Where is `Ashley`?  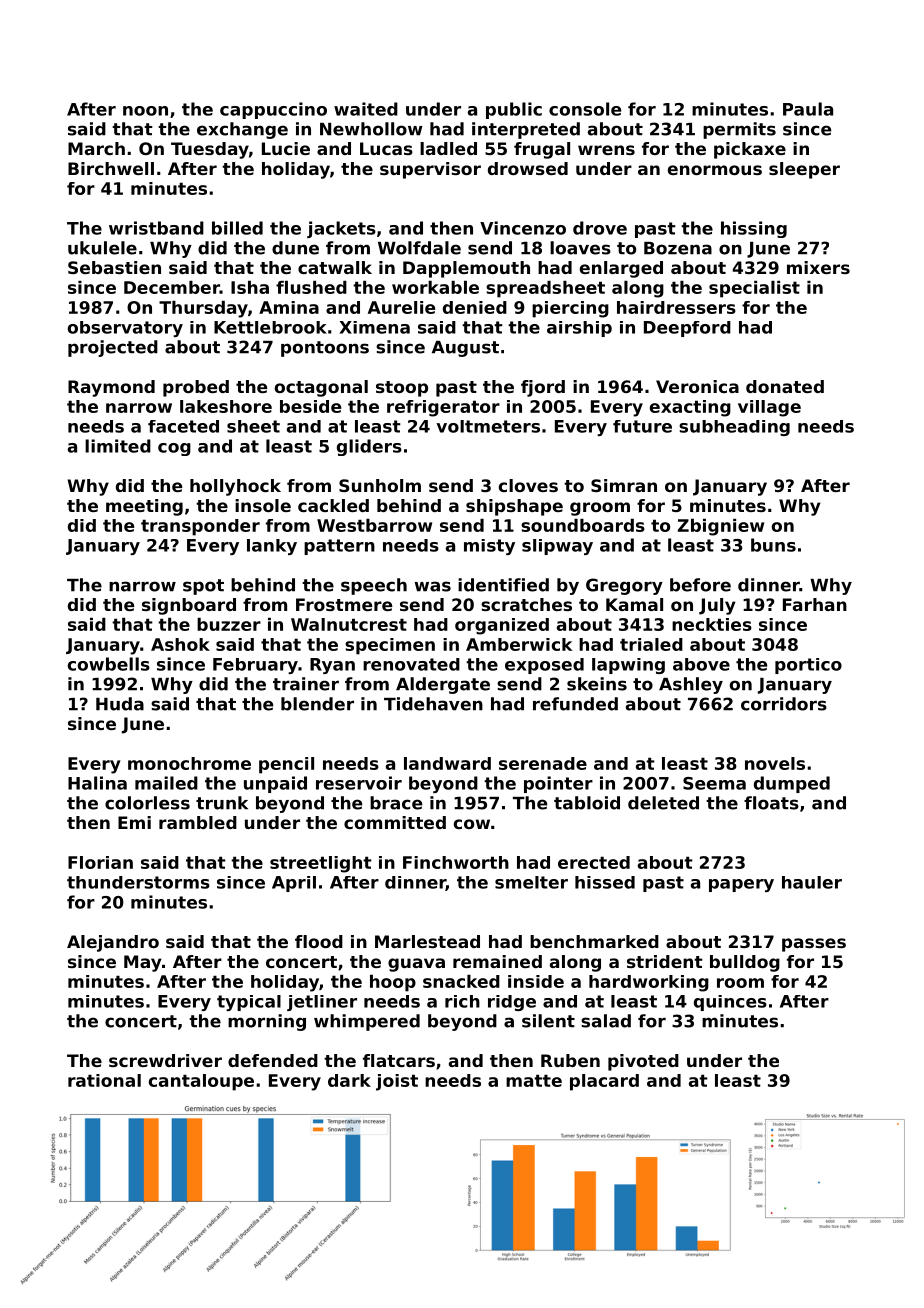
Ashley is located at coordinates (691, 685).
